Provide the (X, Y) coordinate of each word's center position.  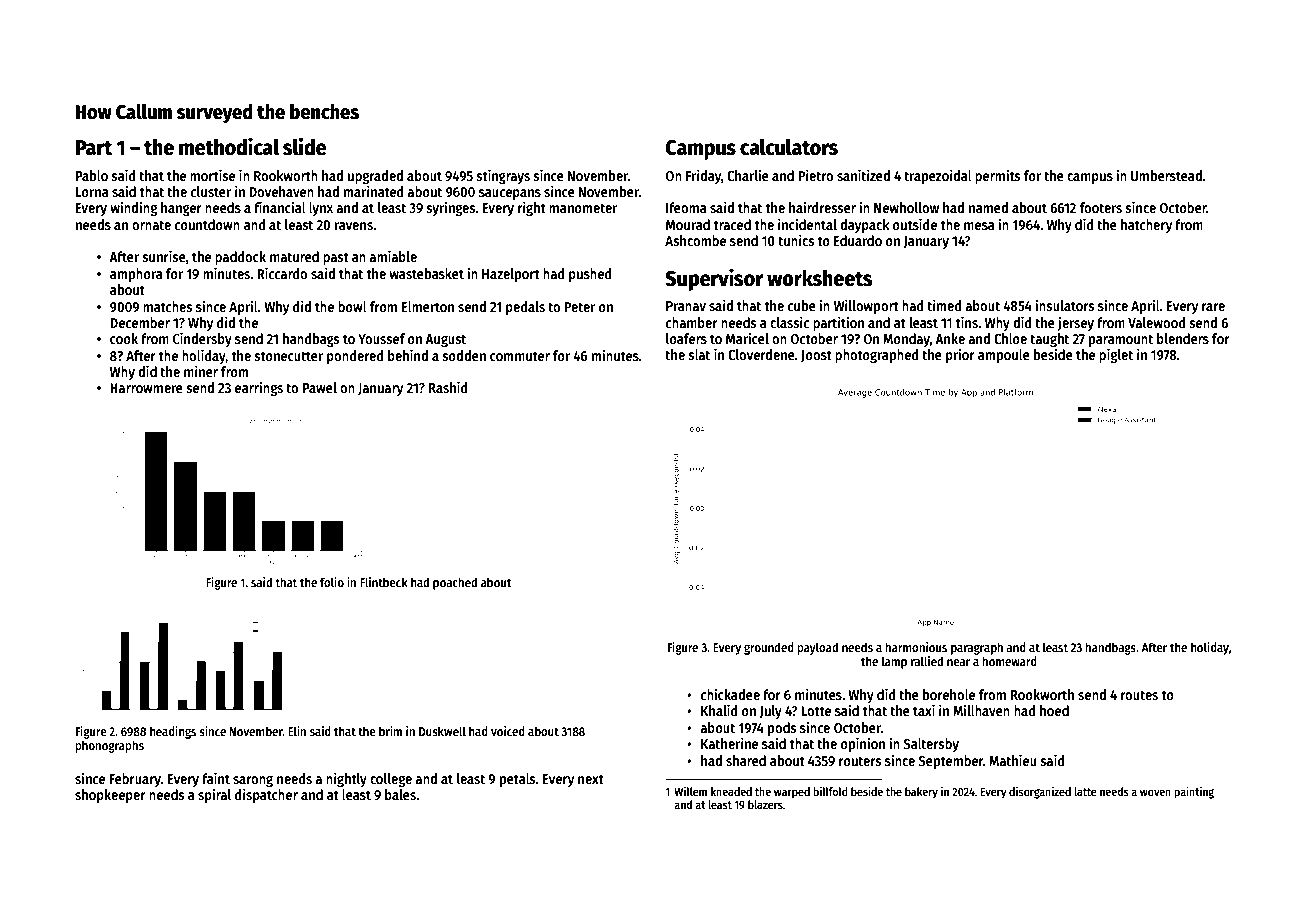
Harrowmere (146, 388)
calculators (789, 147)
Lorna (92, 192)
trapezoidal (938, 176)
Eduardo (858, 240)
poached (455, 583)
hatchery (1146, 226)
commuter (520, 356)
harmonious (916, 647)
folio (332, 582)
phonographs (109, 746)
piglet (1116, 355)
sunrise (164, 256)
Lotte (816, 711)
